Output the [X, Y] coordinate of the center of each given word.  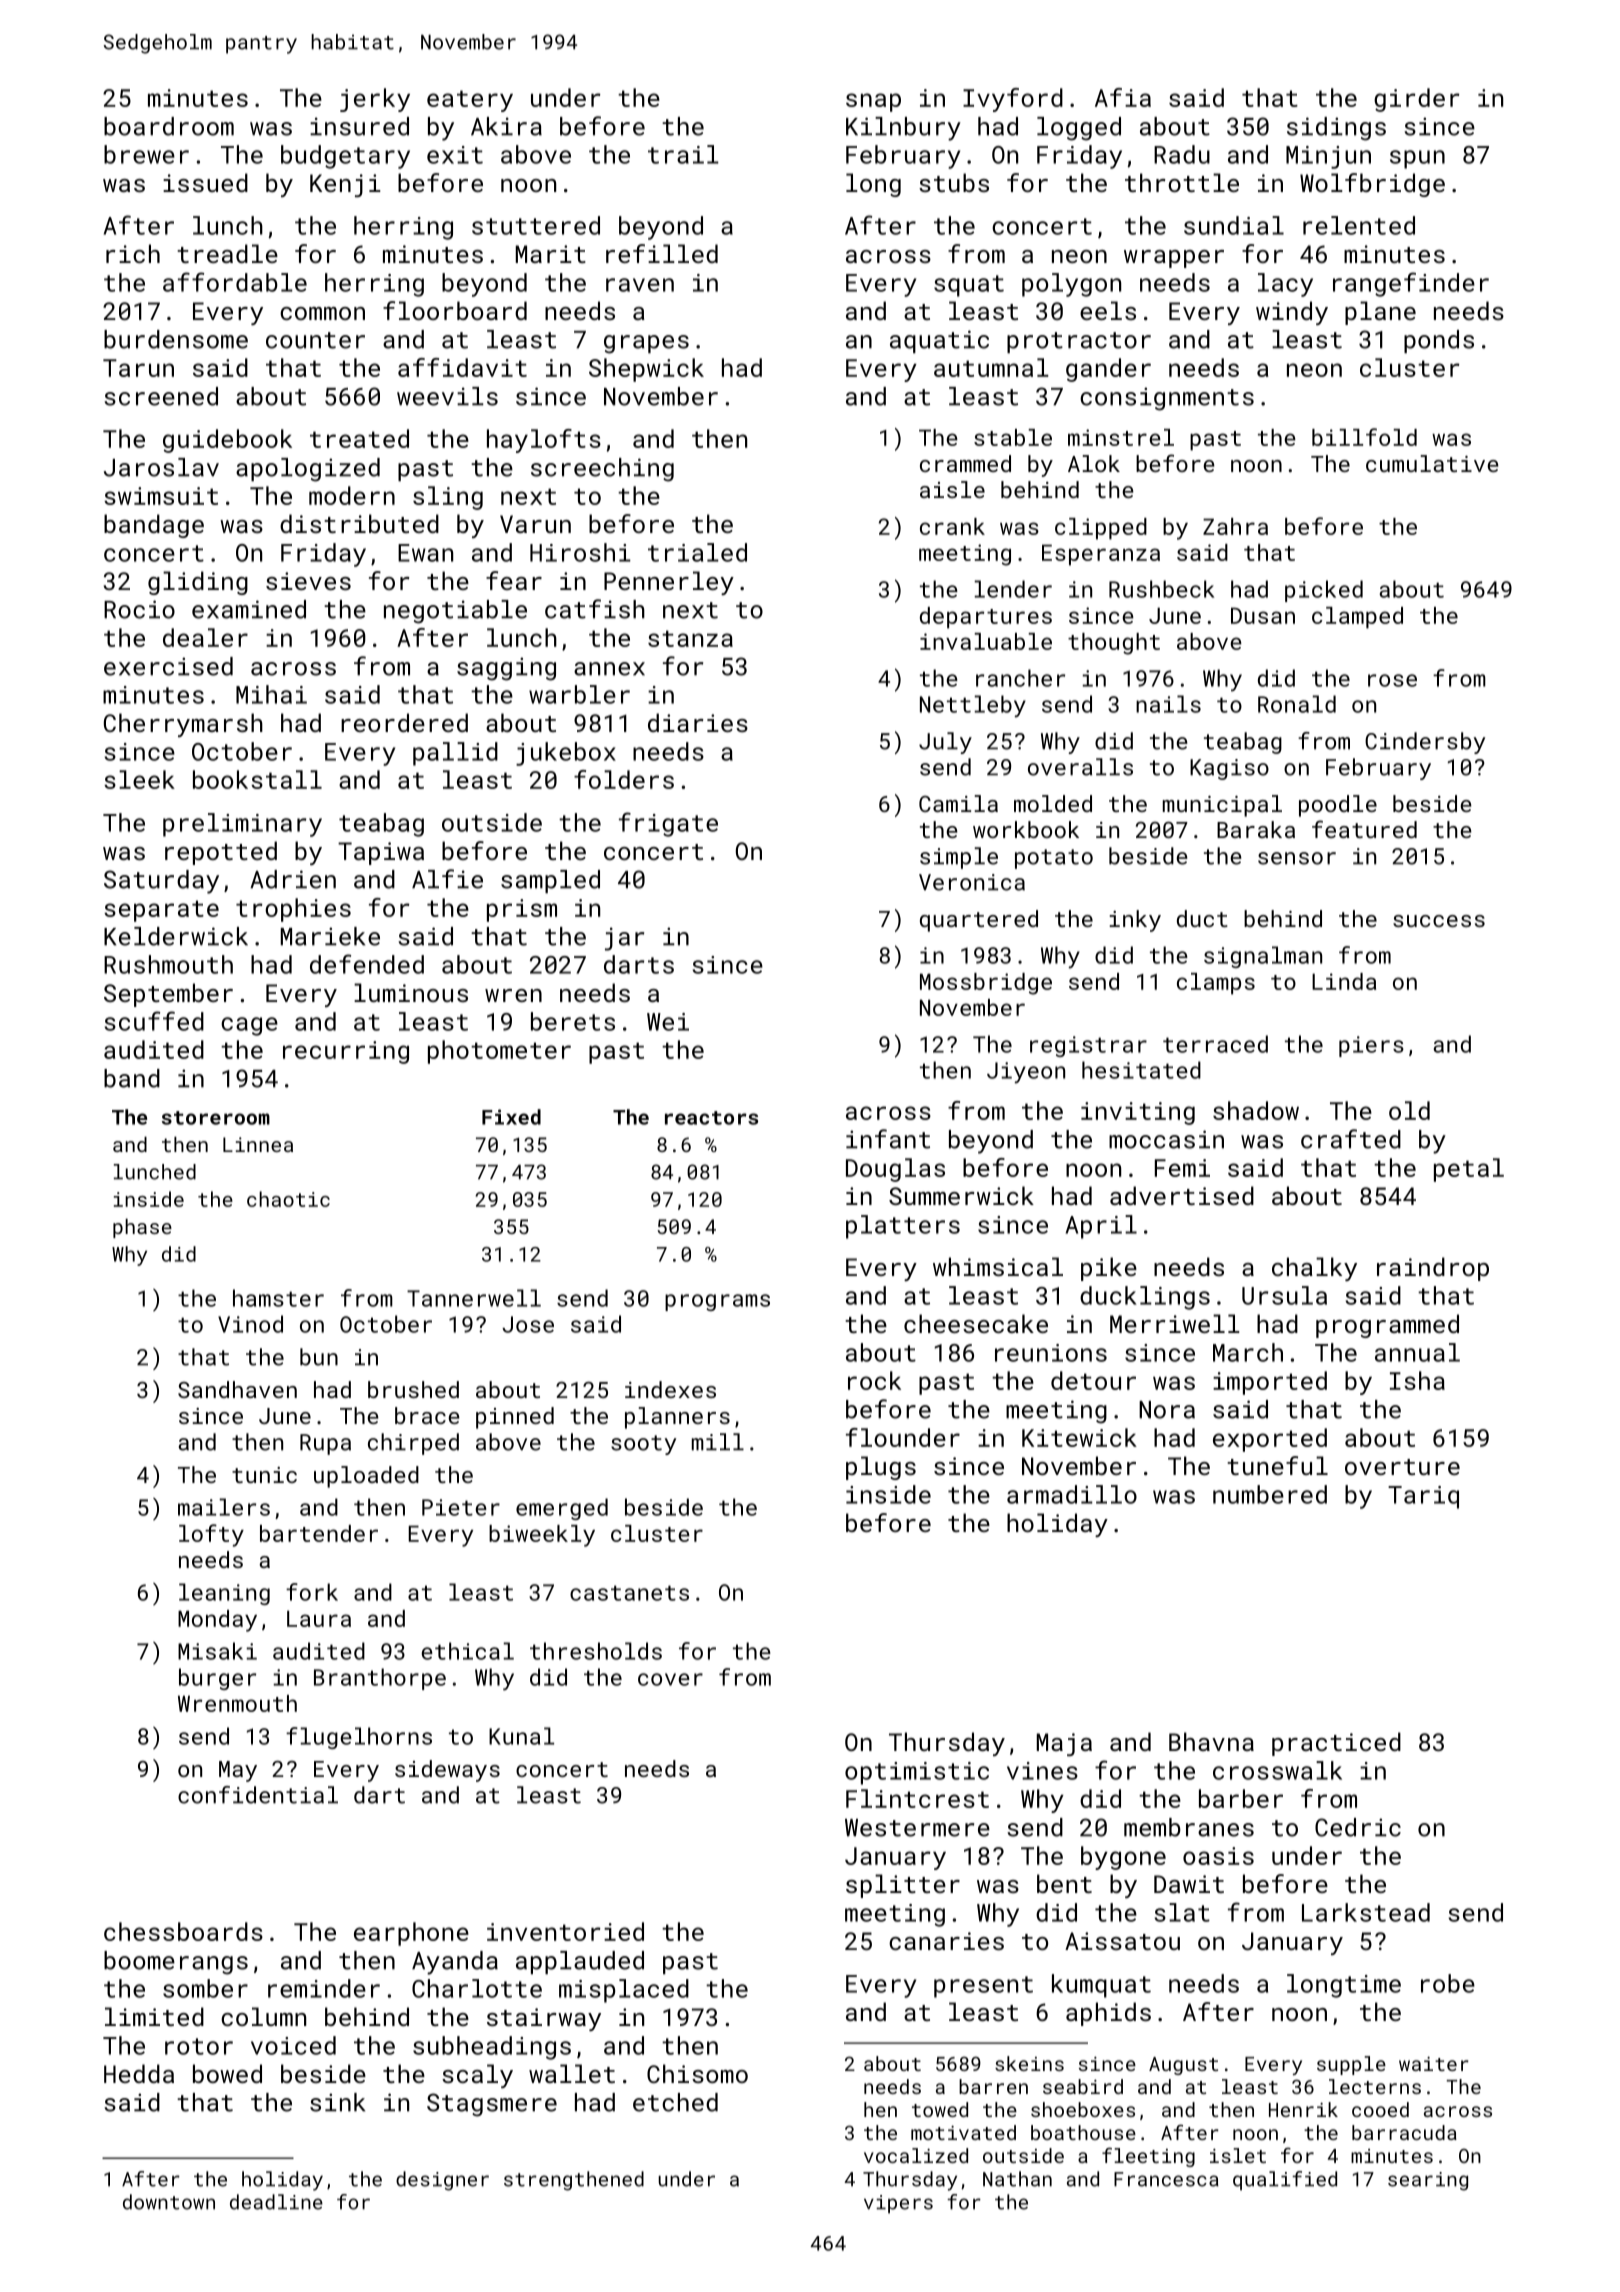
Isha [1417, 1380]
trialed [697, 552]
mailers [224, 1507]
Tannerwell [474, 1298]
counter [315, 340]
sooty [643, 1445]
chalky [1314, 1269]
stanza [690, 638]
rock [874, 1380]
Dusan [1263, 615]
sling [448, 498]
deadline [276, 2202]
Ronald [1297, 704]
